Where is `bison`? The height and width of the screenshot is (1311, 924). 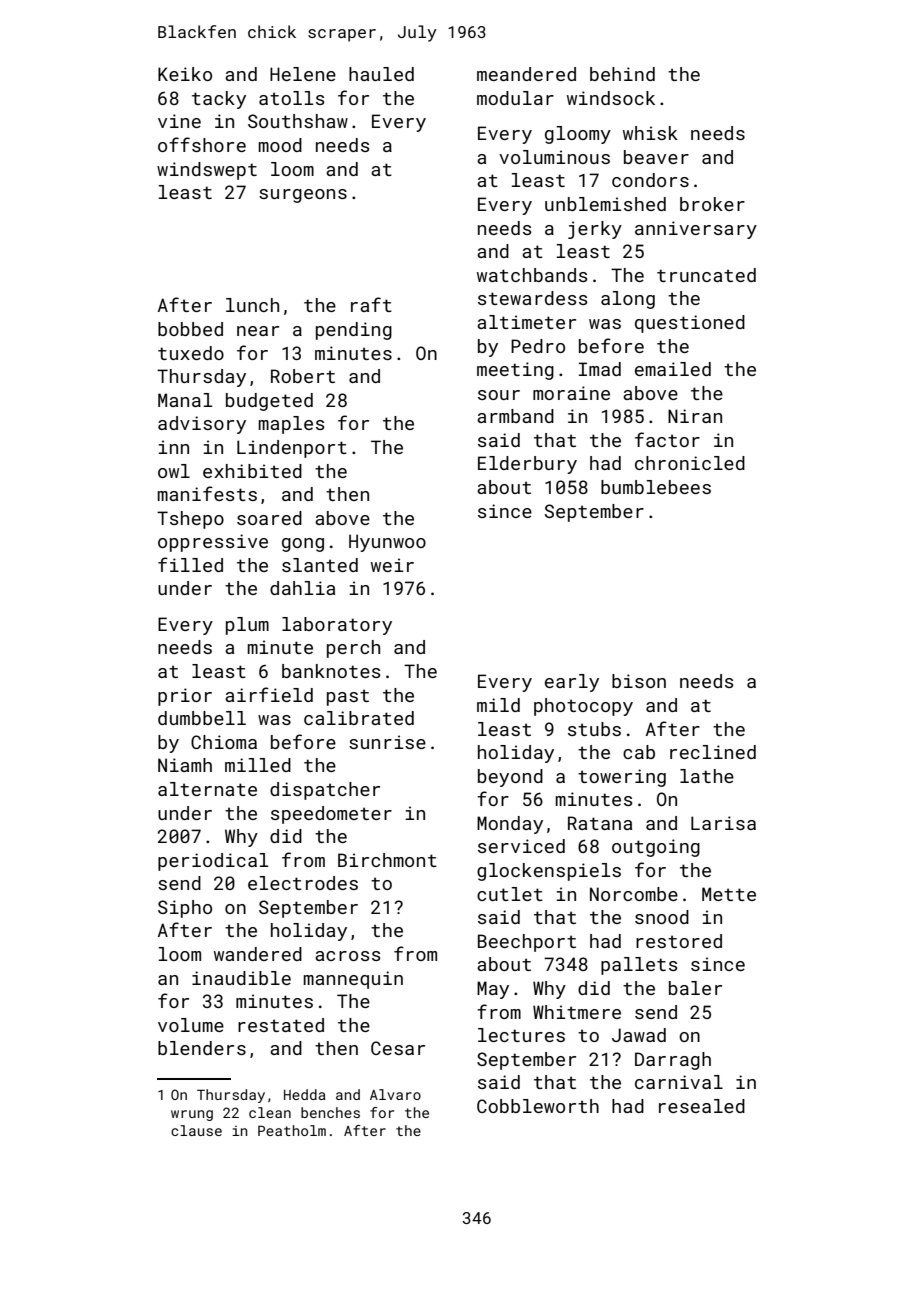 bison is located at coordinates (639, 681).
